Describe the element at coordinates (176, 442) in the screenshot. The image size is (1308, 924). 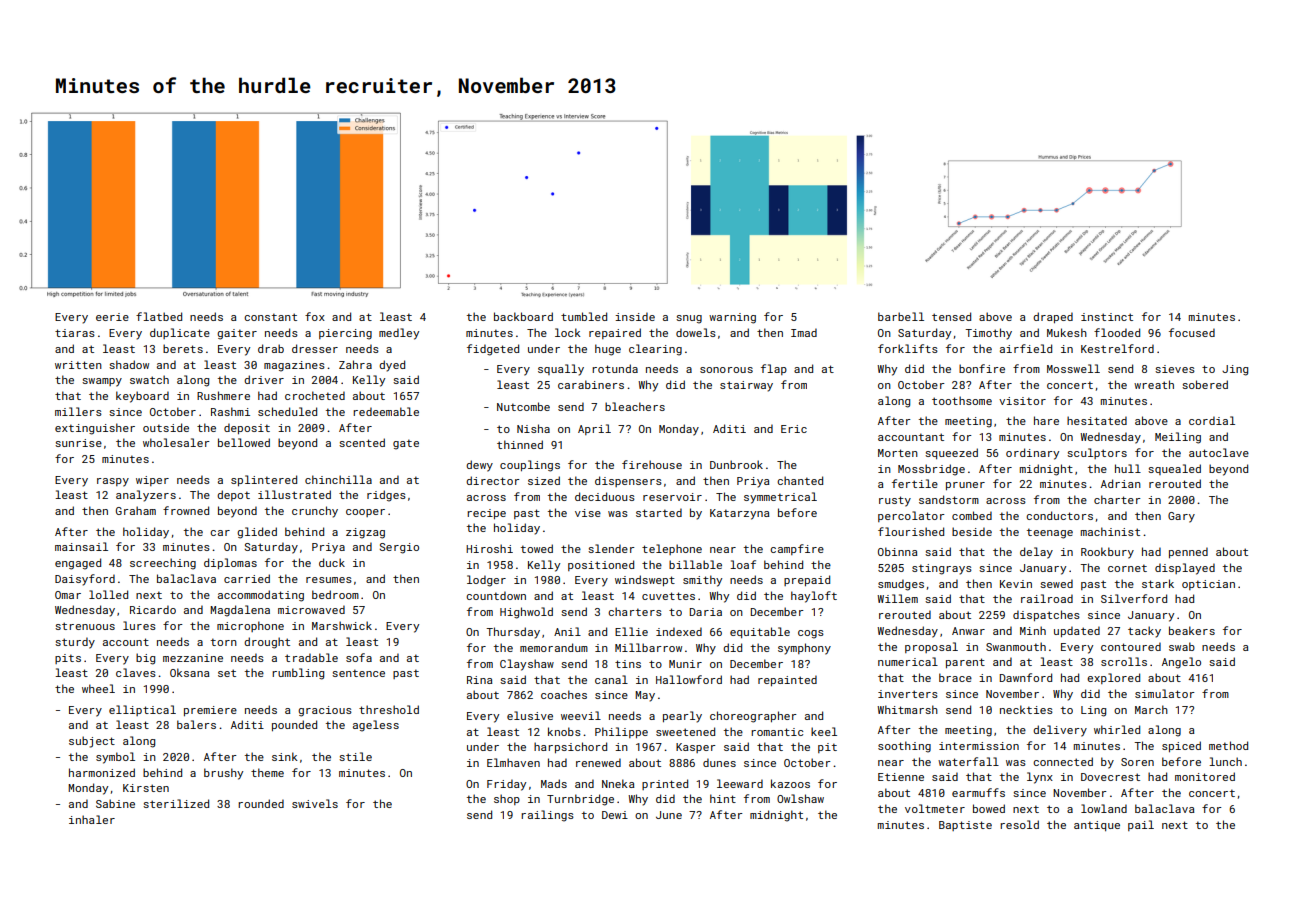
I see `wholesaler` at that location.
